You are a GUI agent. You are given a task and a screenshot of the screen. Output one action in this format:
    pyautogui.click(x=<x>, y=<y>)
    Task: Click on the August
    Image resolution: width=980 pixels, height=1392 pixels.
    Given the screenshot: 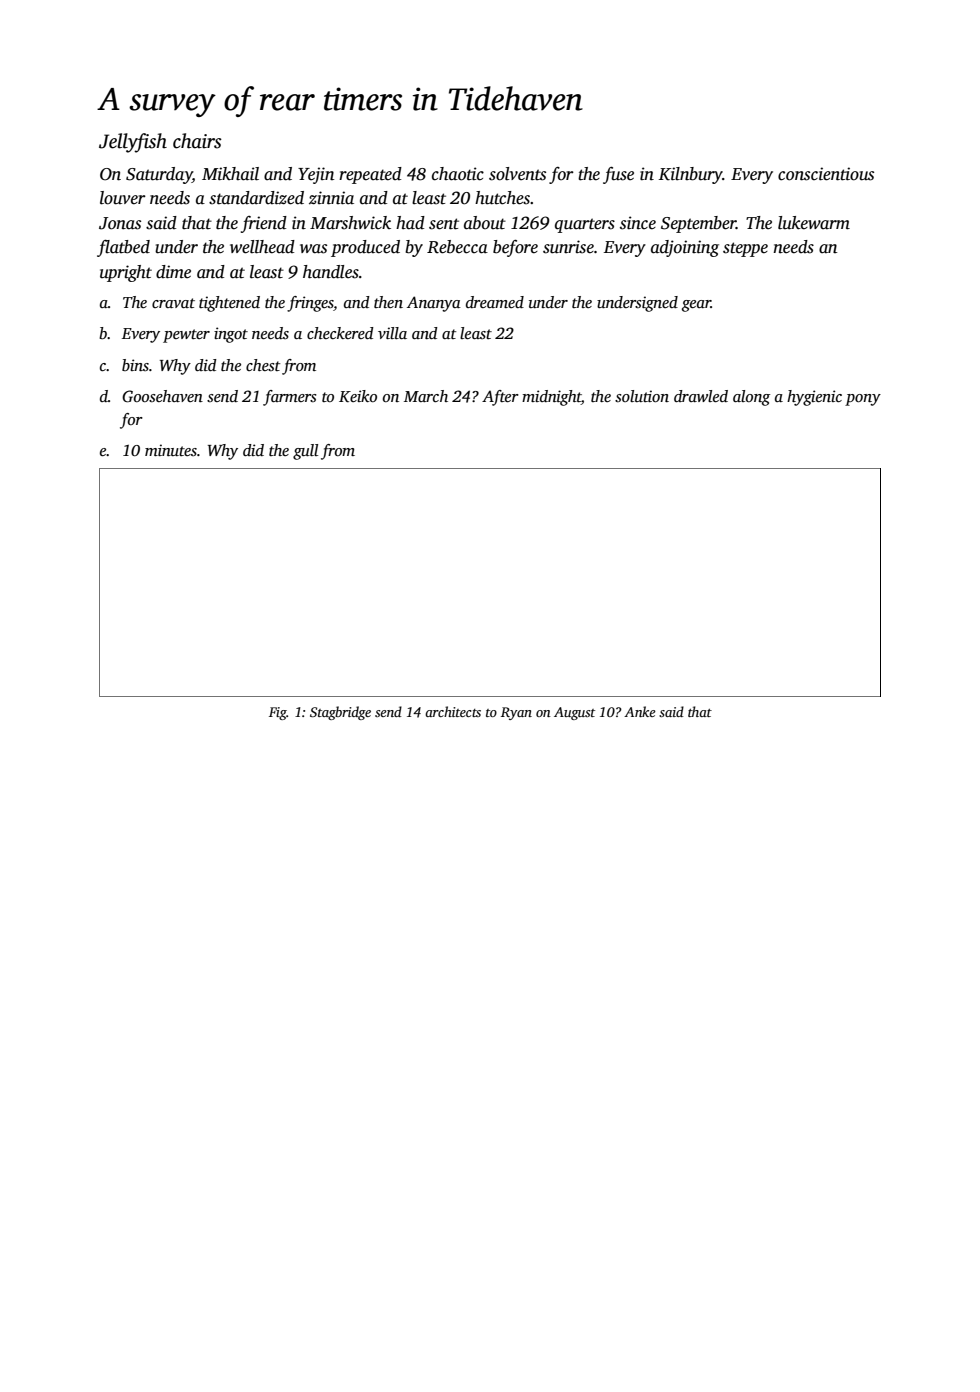 What is the action you would take?
    pyautogui.click(x=574, y=713)
